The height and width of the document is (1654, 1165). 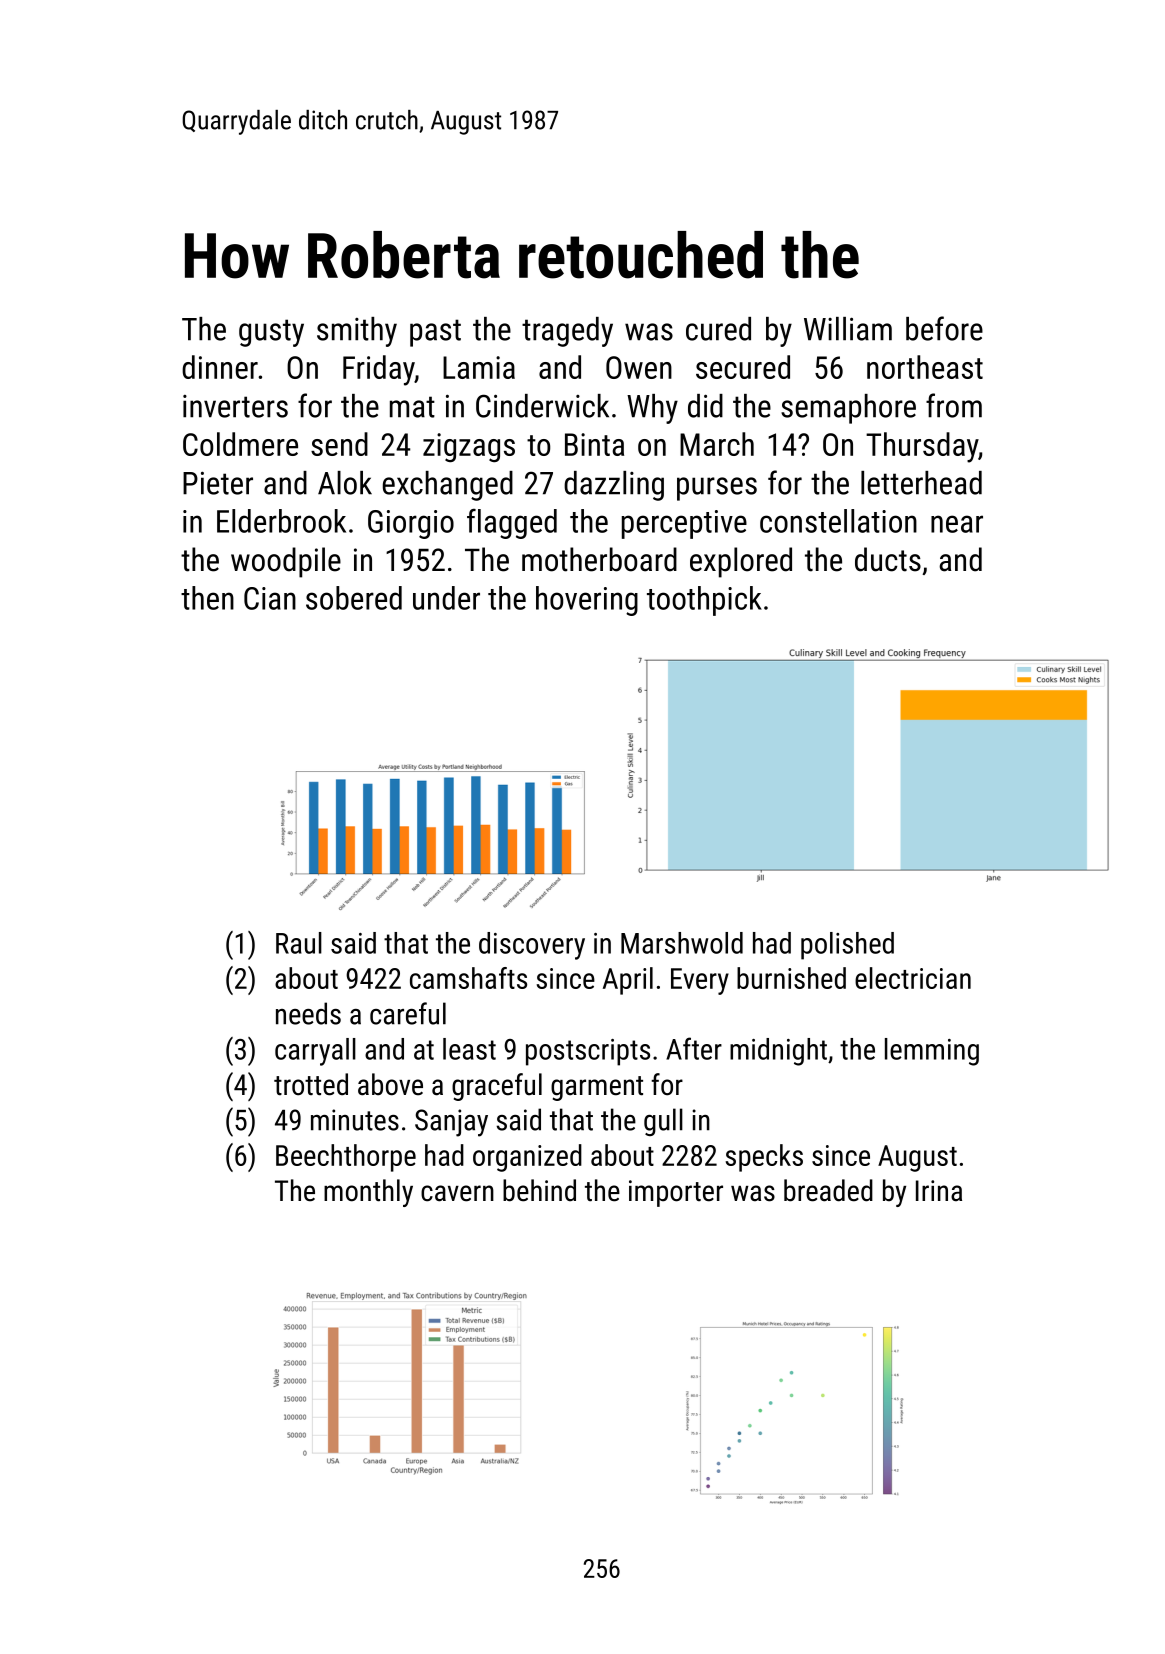 What do you see at coordinates (271, 333) in the document?
I see `gusty` at bounding box center [271, 333].
